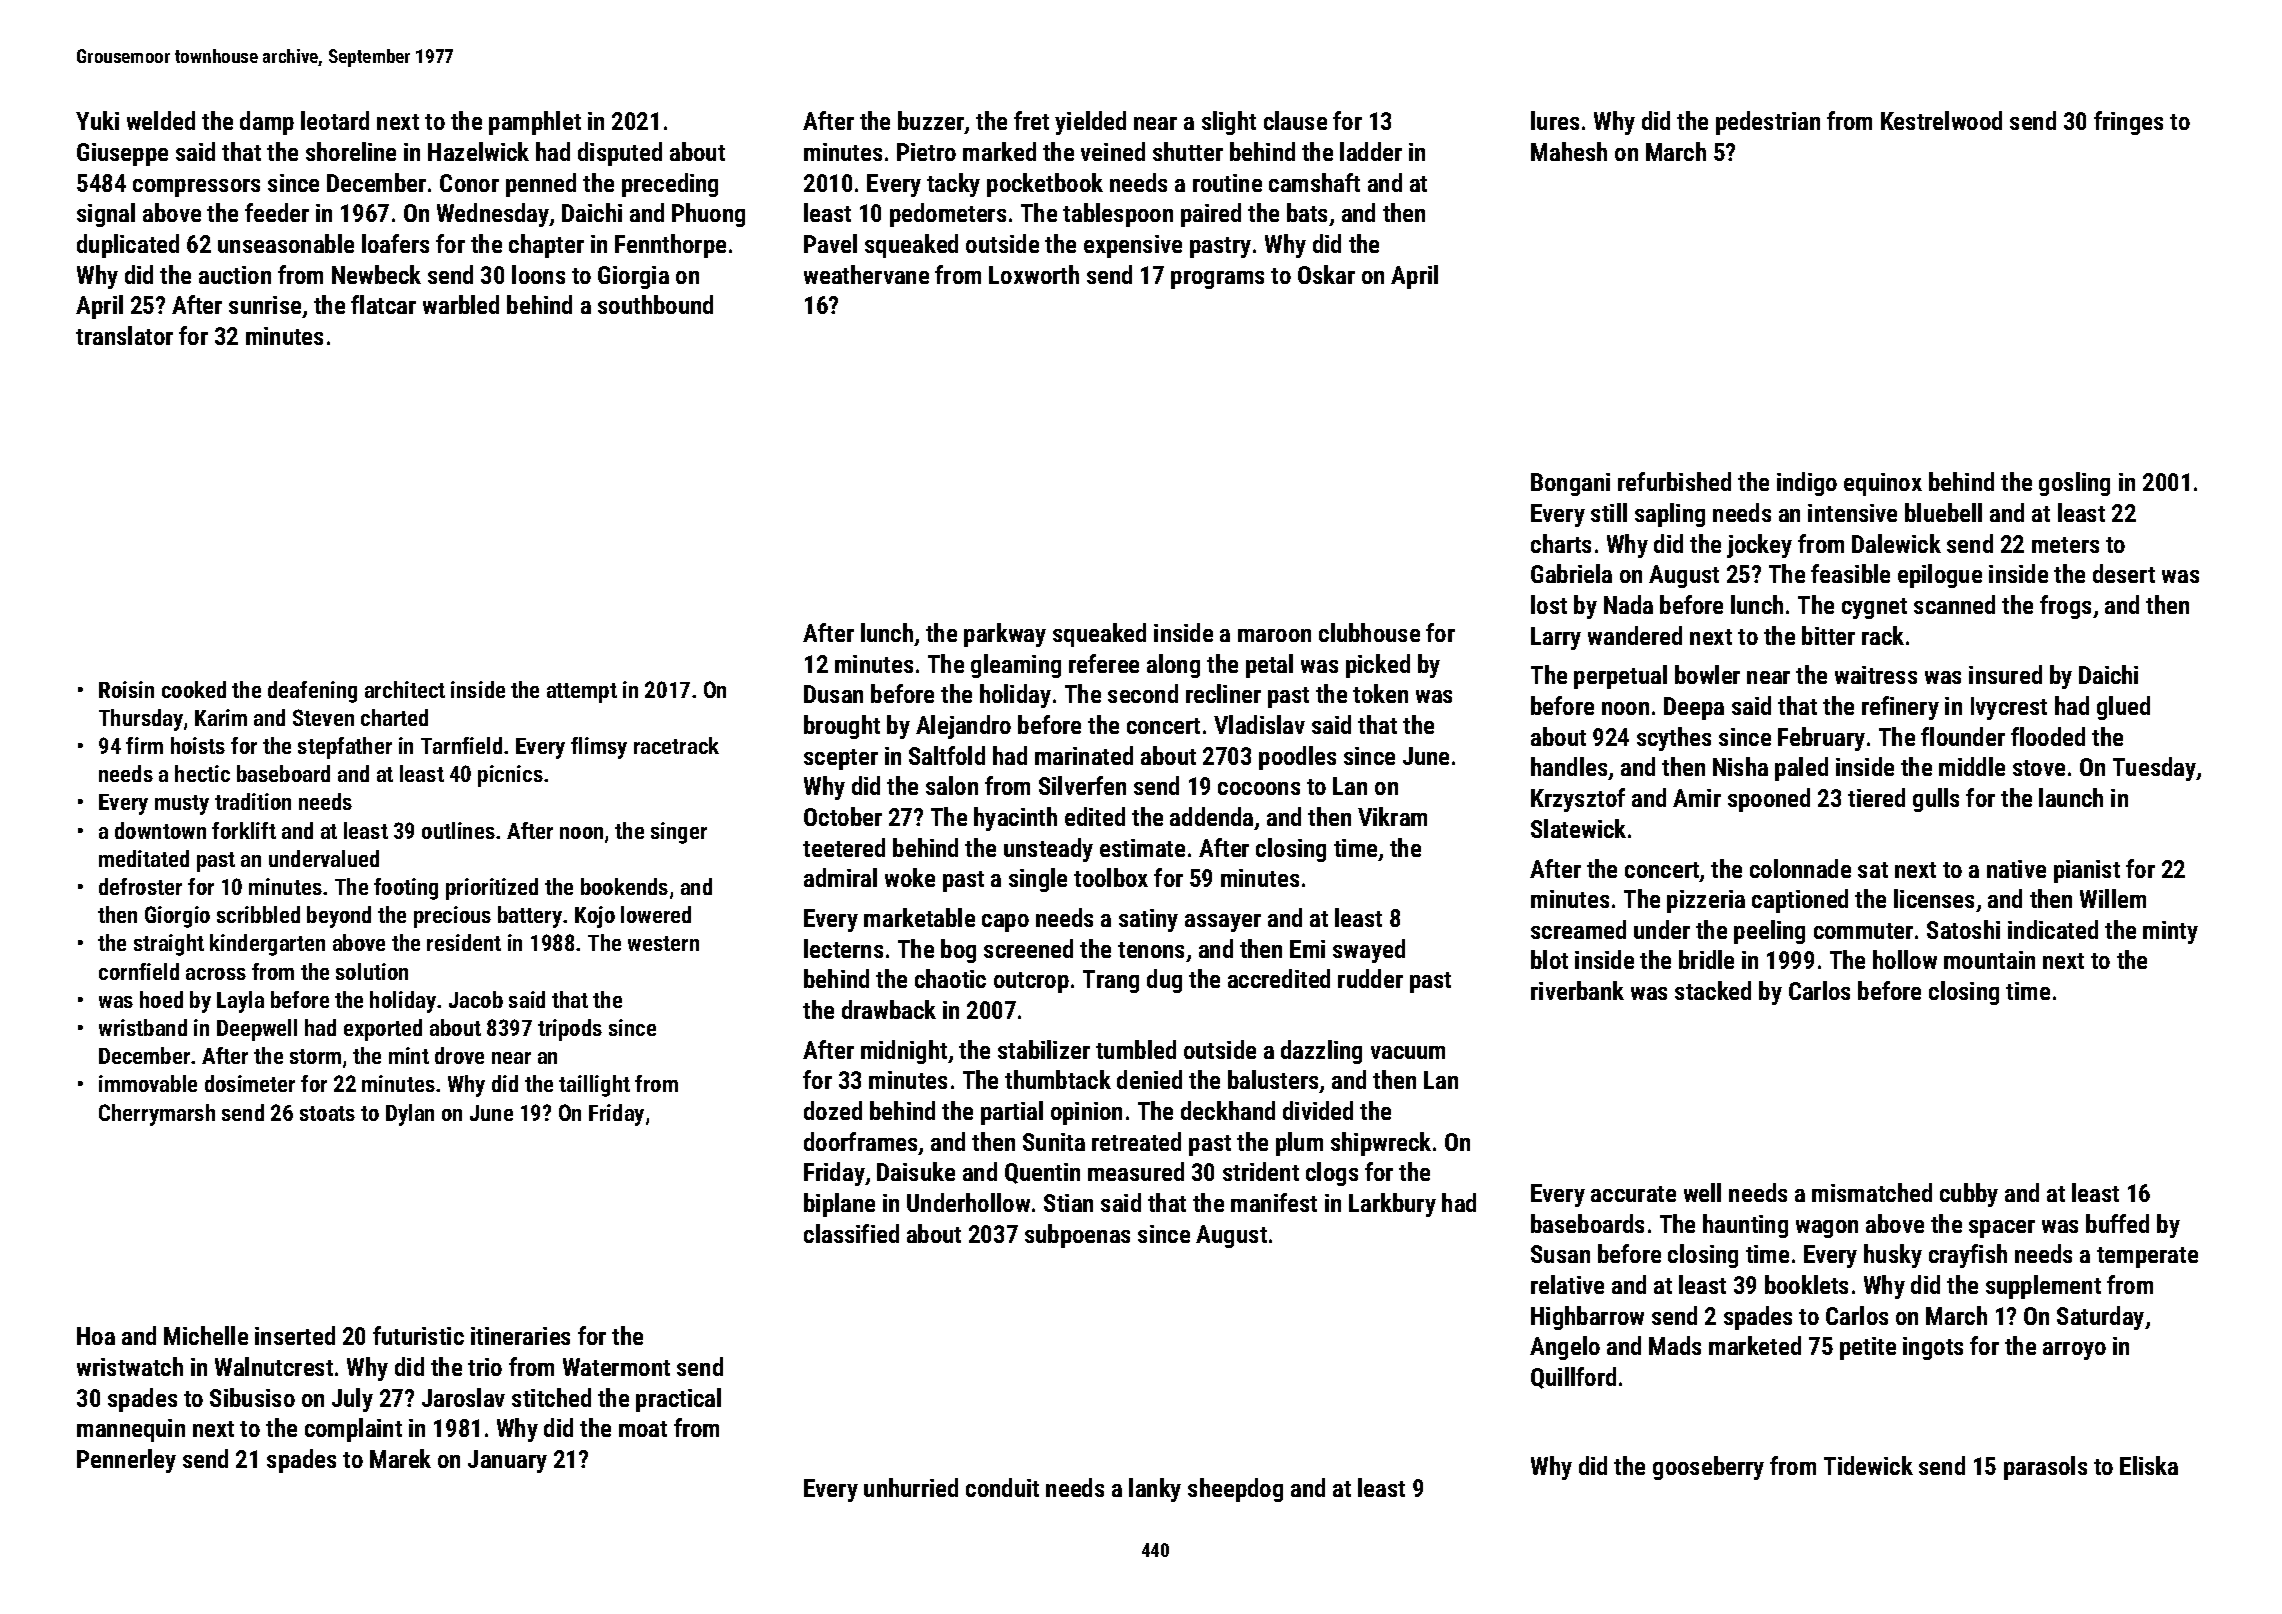  I want to click on Marek, so click(400, 1458).
